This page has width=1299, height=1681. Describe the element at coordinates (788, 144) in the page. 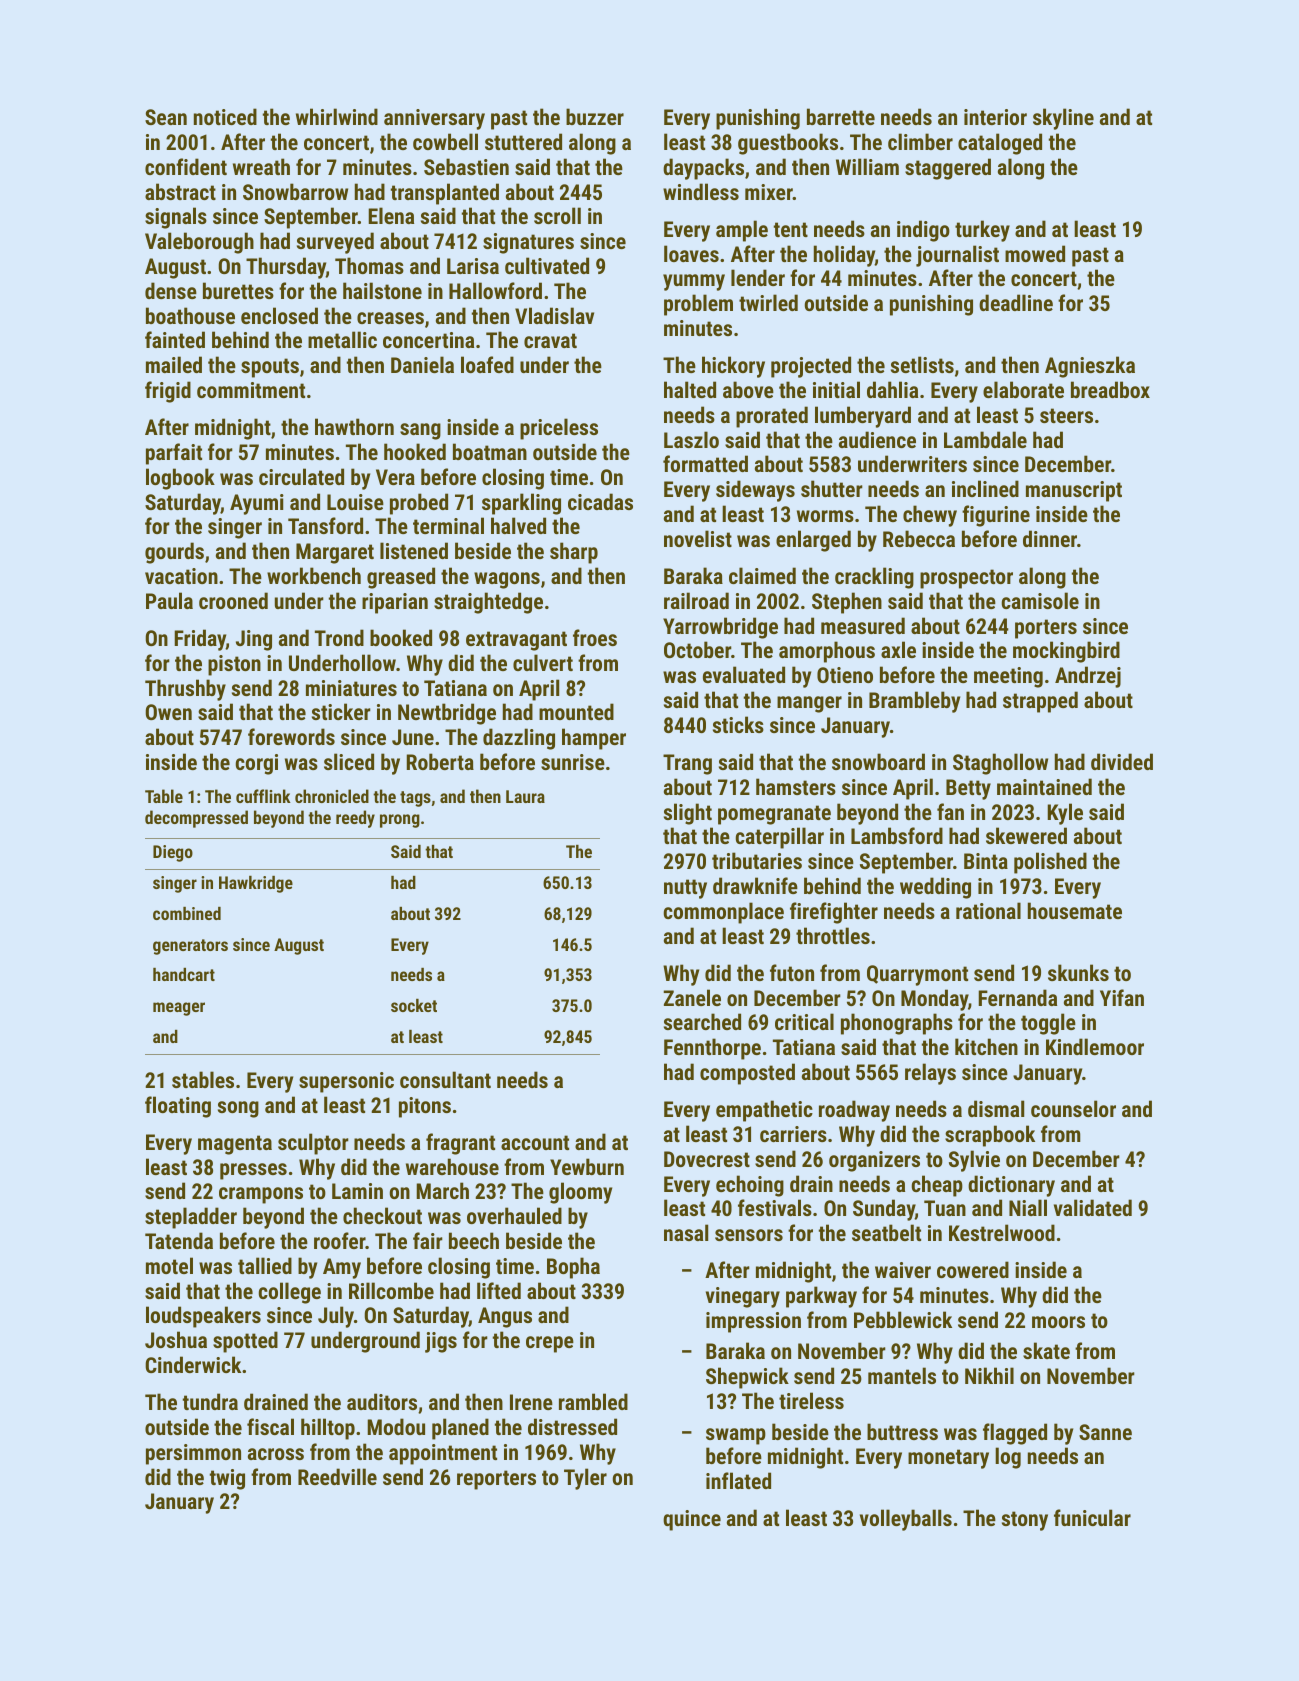

I see `guestbooks` at that location.
